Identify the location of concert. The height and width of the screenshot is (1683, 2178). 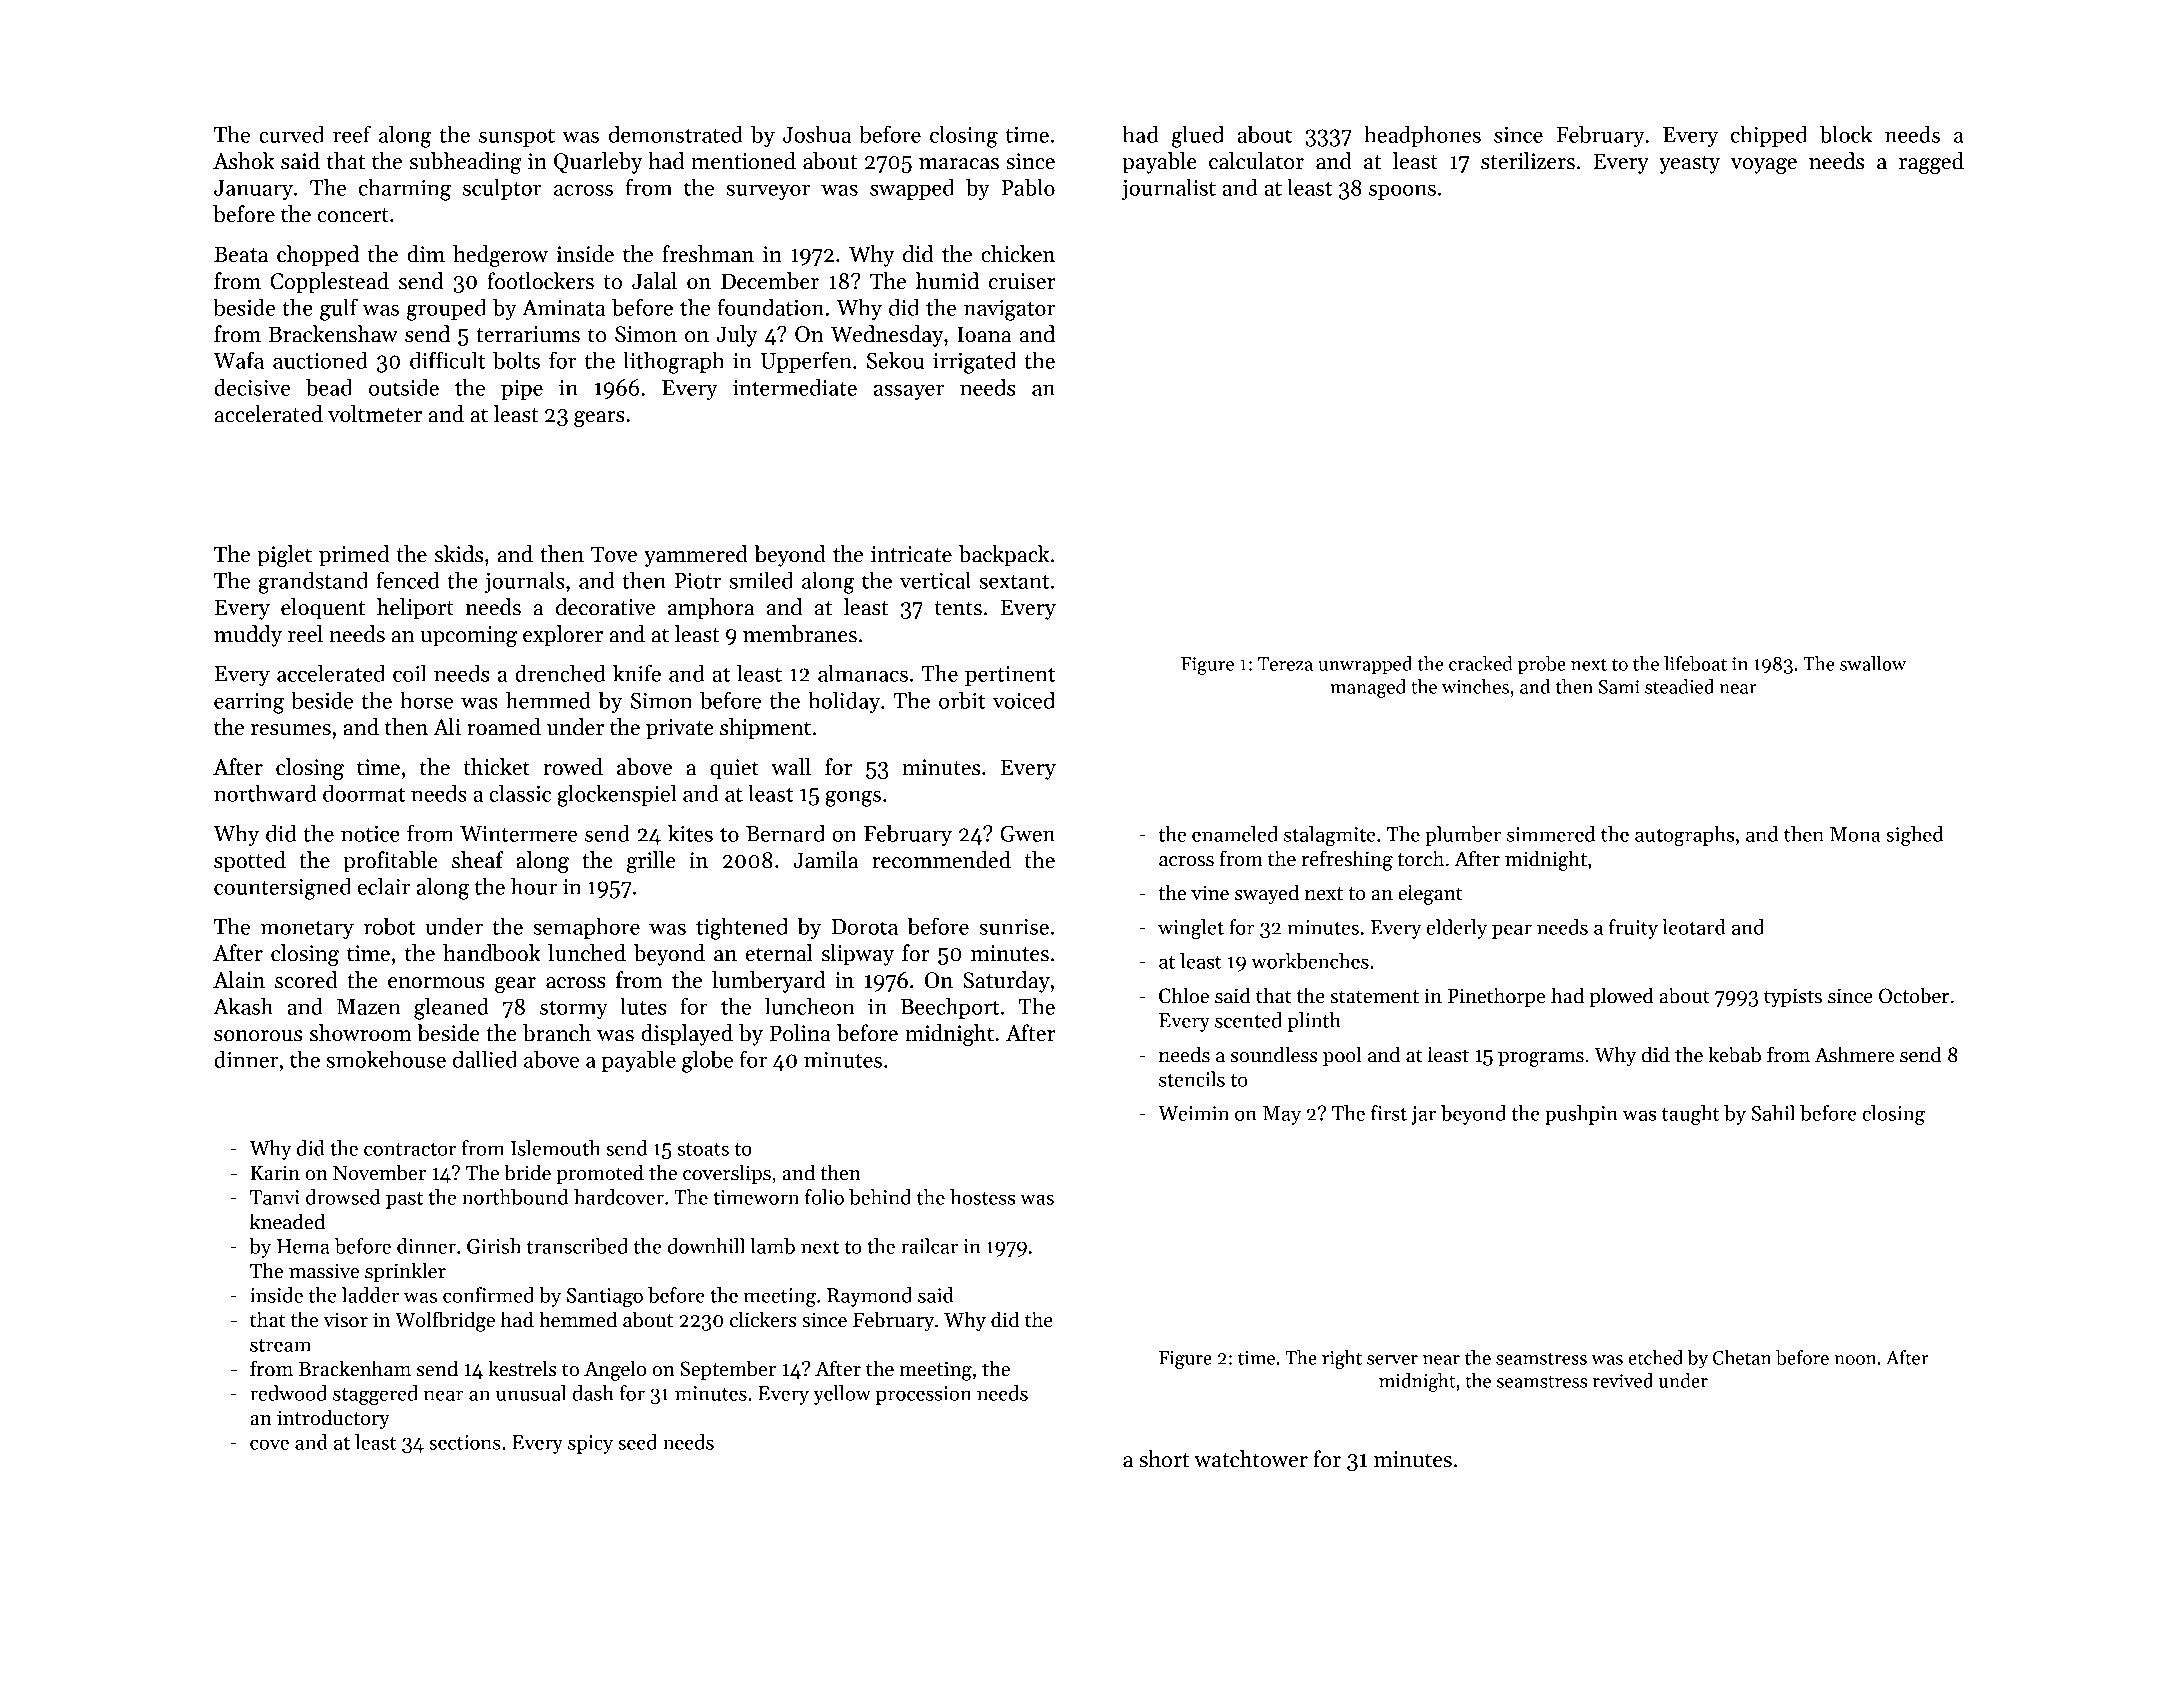
(353, 215).
